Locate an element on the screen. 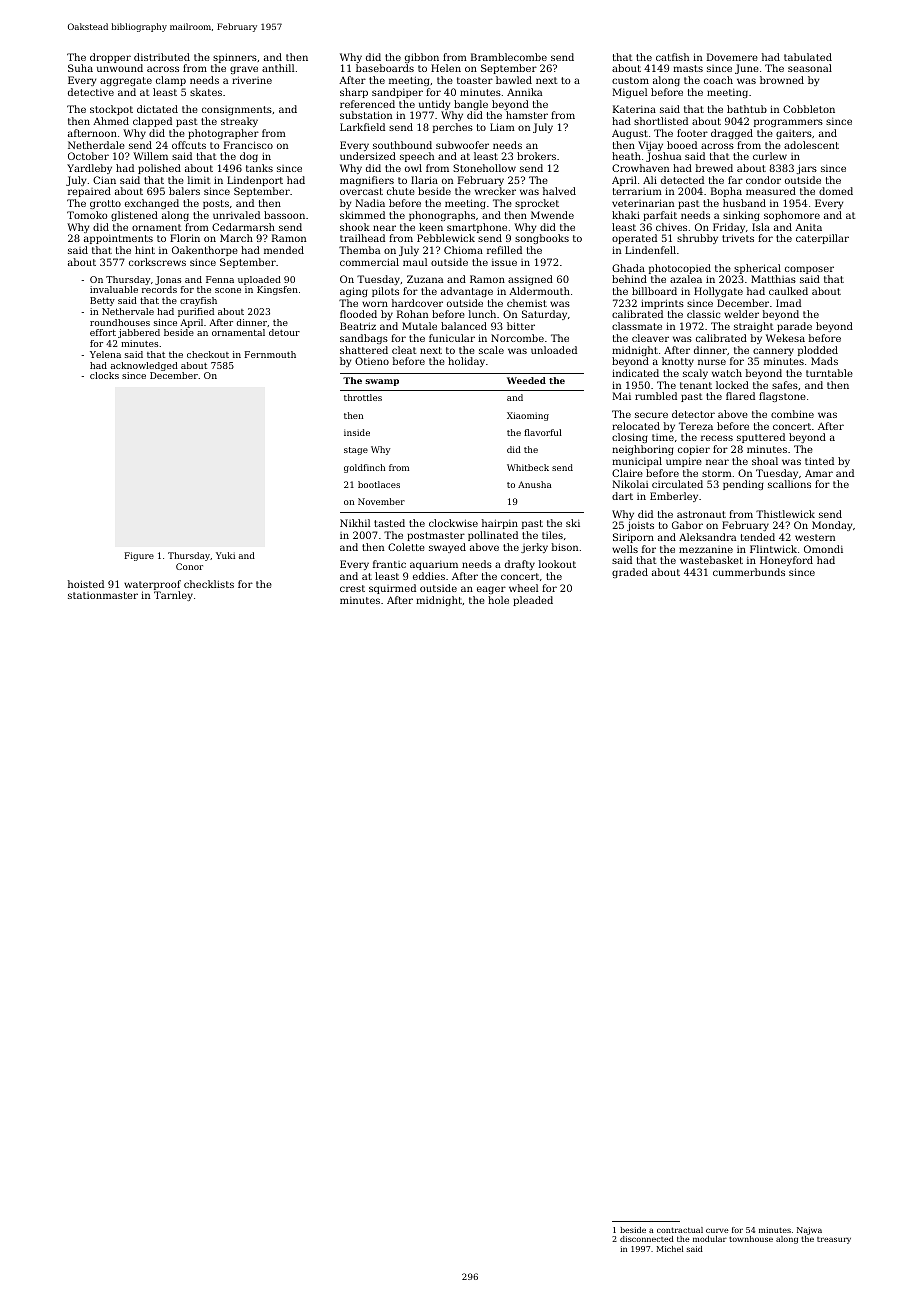 The image size is (924, 1308). Dovemere is located at coordinates (732, 57).
